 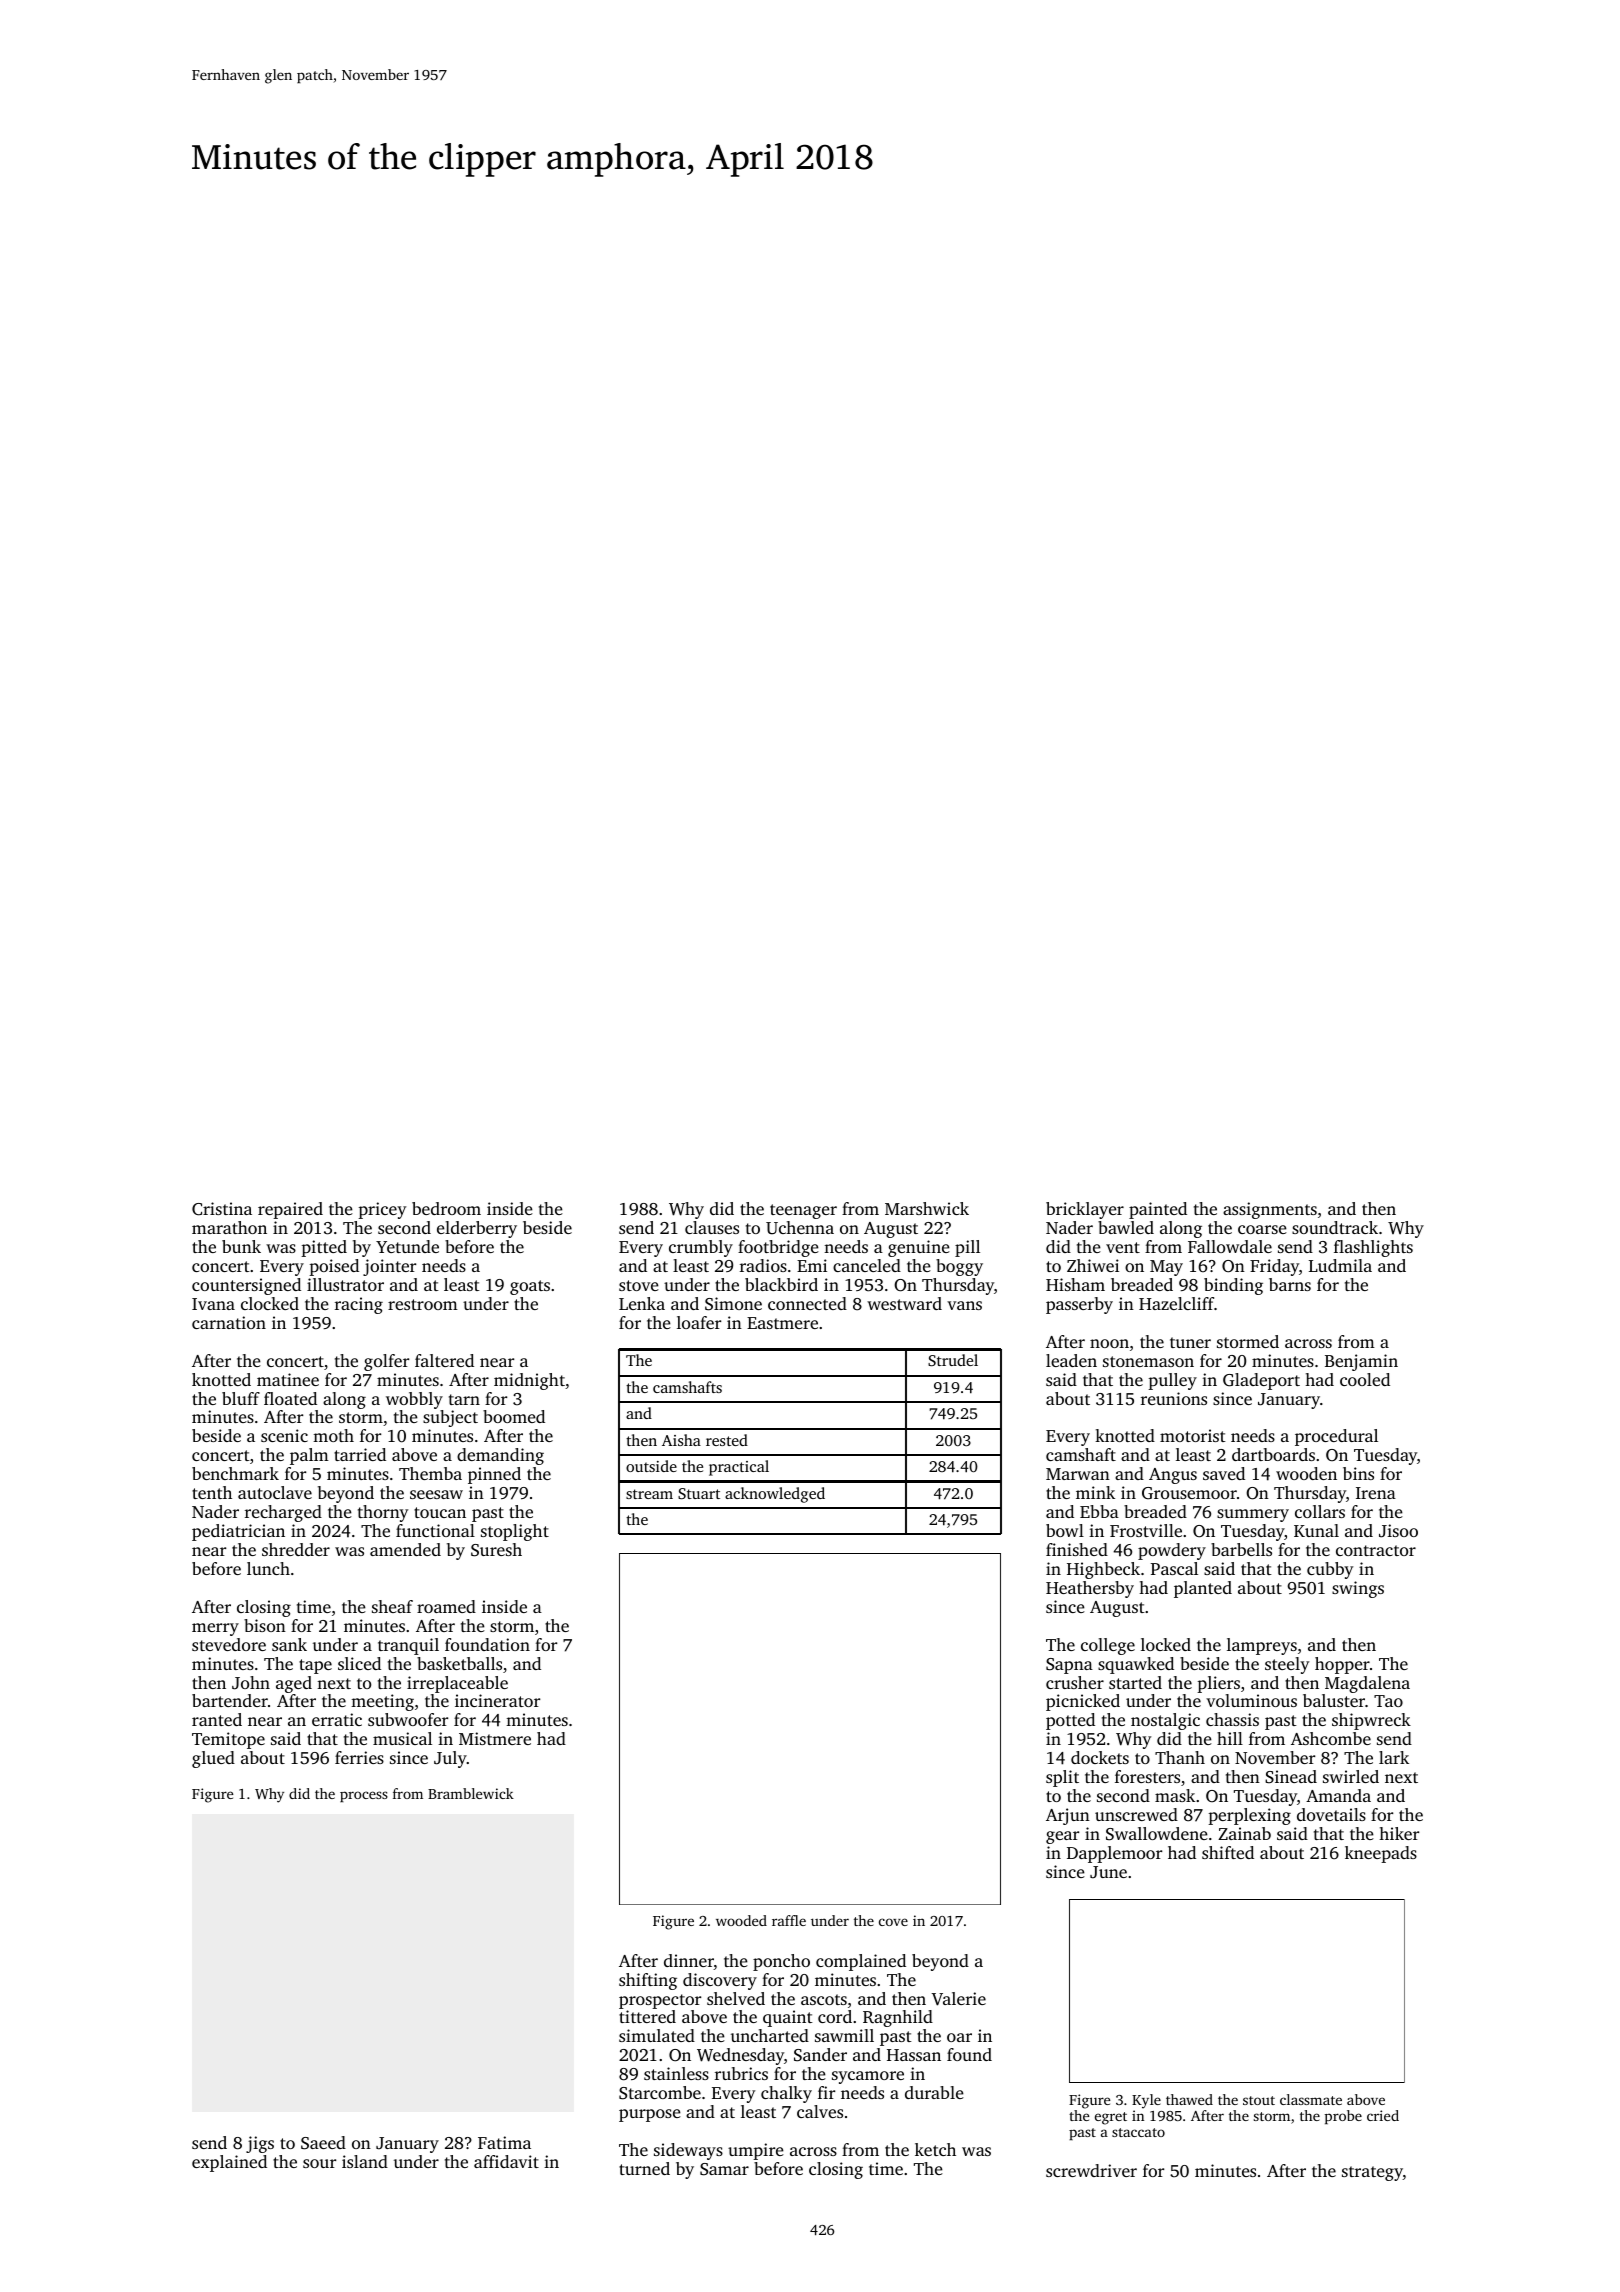 What do you see at coordinates (1290, 1284) in the screenshot?
I see `barns` at bounding box center [1290, 1284].
